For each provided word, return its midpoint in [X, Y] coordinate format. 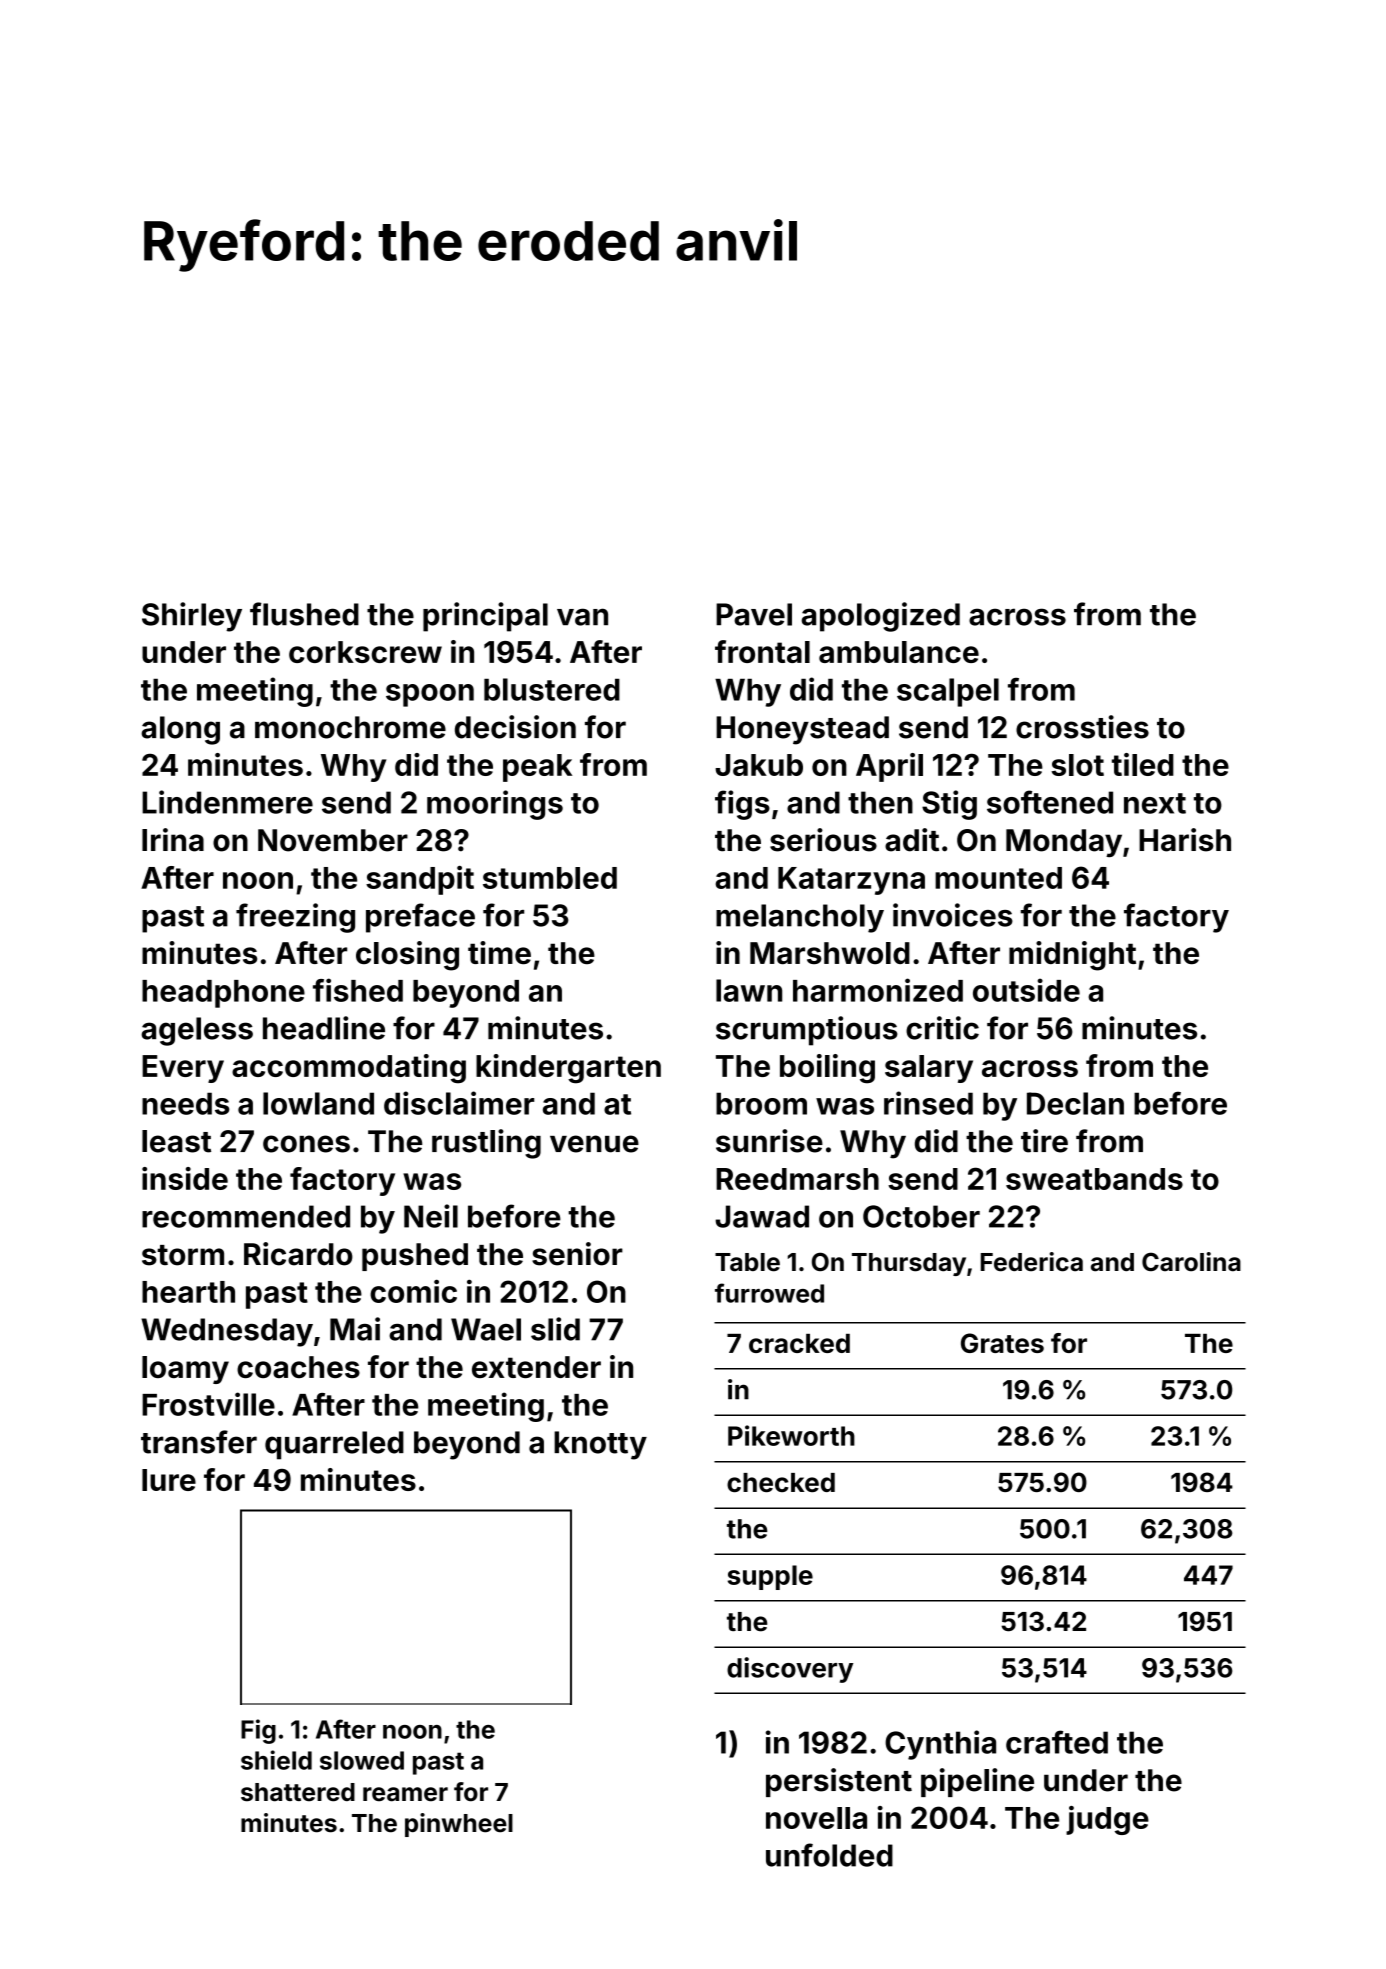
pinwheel [459, 1825]
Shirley [192, 617]
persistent [839, 1782]
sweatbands [1094, 1179]
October [921, 1216]
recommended [246, 1216]
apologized [880, 617]
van [582, 617]
